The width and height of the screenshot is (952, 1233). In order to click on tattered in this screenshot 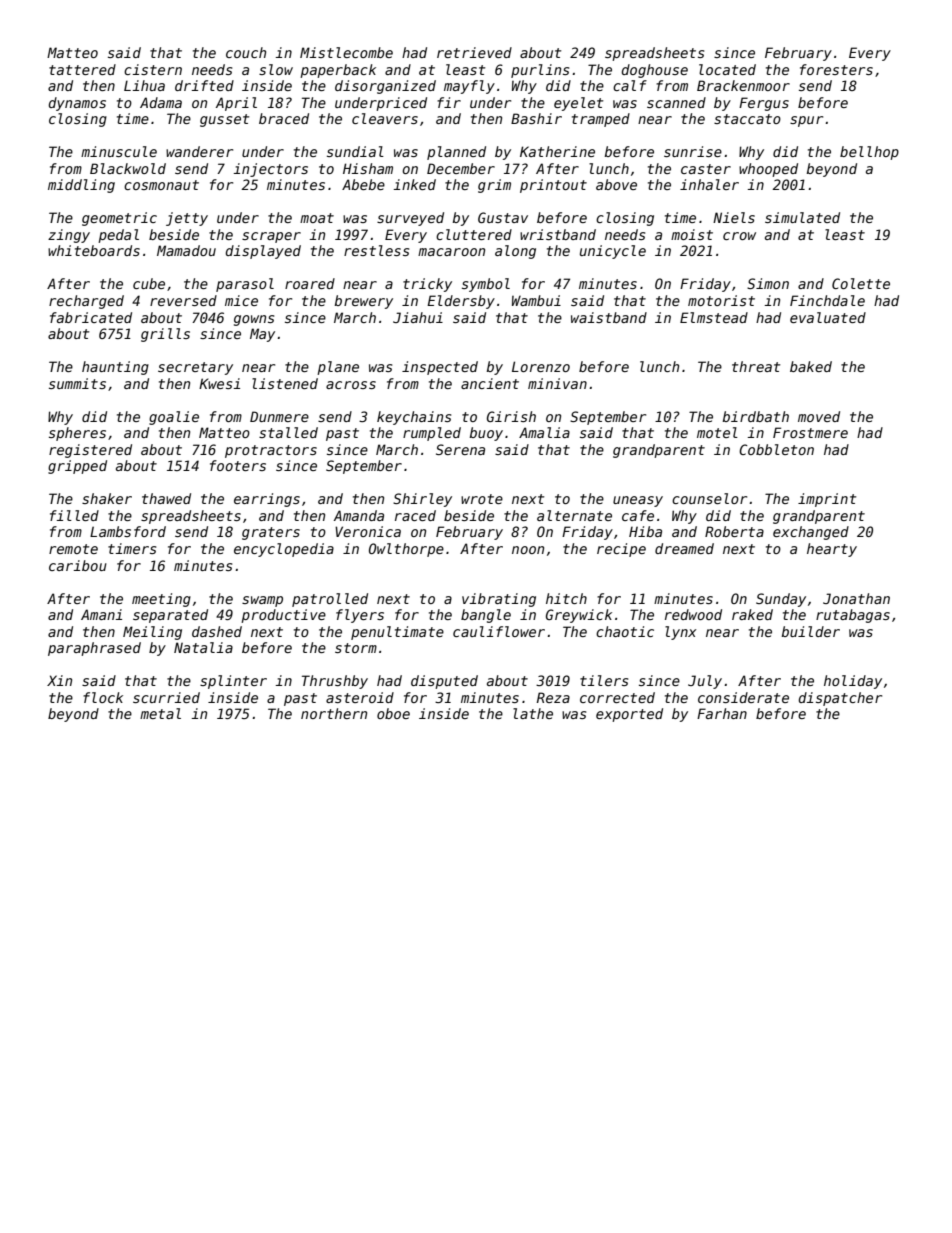, I will do `click(82, 69)`.
